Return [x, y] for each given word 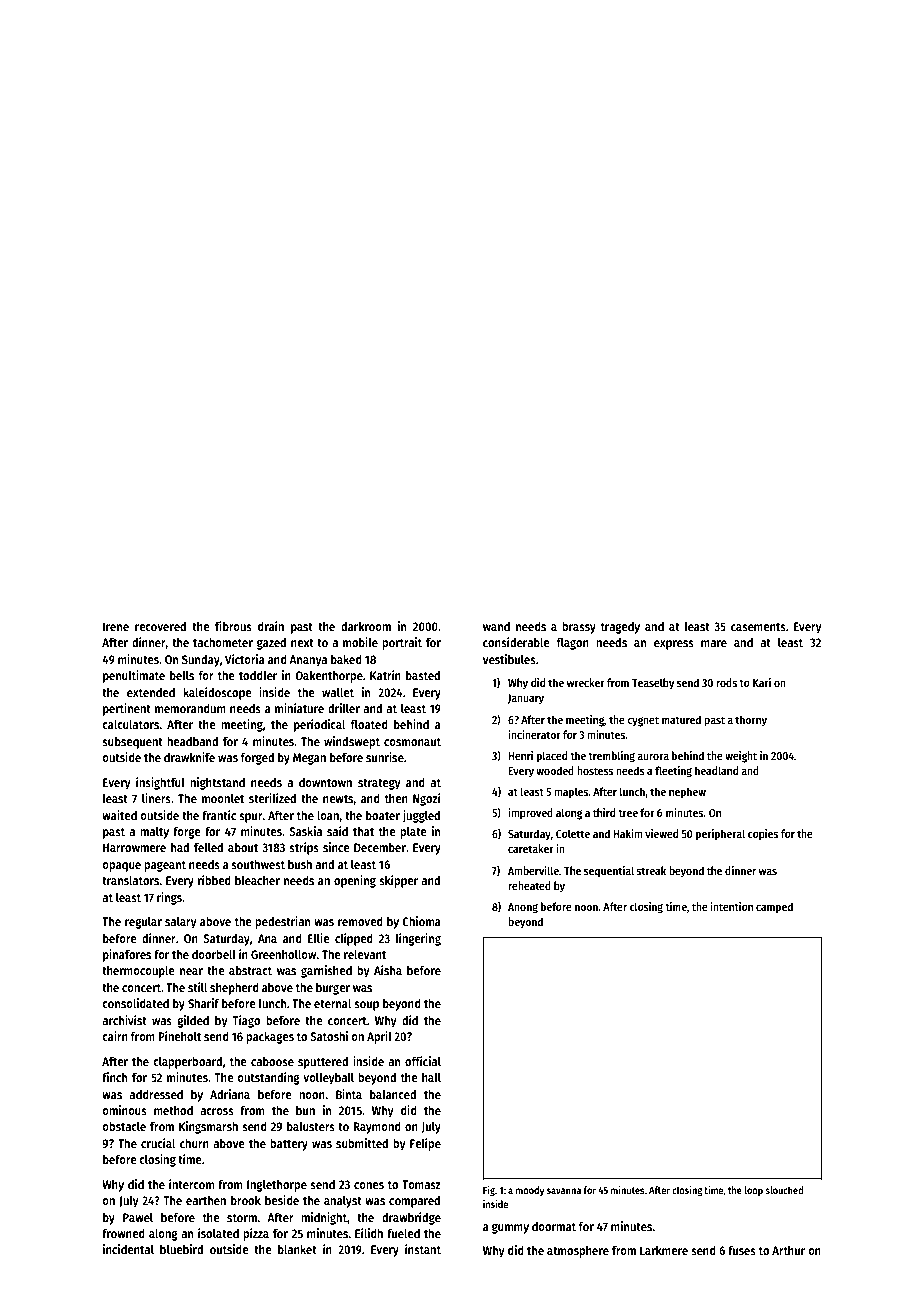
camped [774, 908]
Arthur [788, 1250]
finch [114, 1077]
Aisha [388, 970]
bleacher [257, 880]
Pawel [138, 1217]
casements [758, 627]
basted [423, 675]
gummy [510, 1229]
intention [731, 906]
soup [366, 1006]
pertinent [127, 709]
